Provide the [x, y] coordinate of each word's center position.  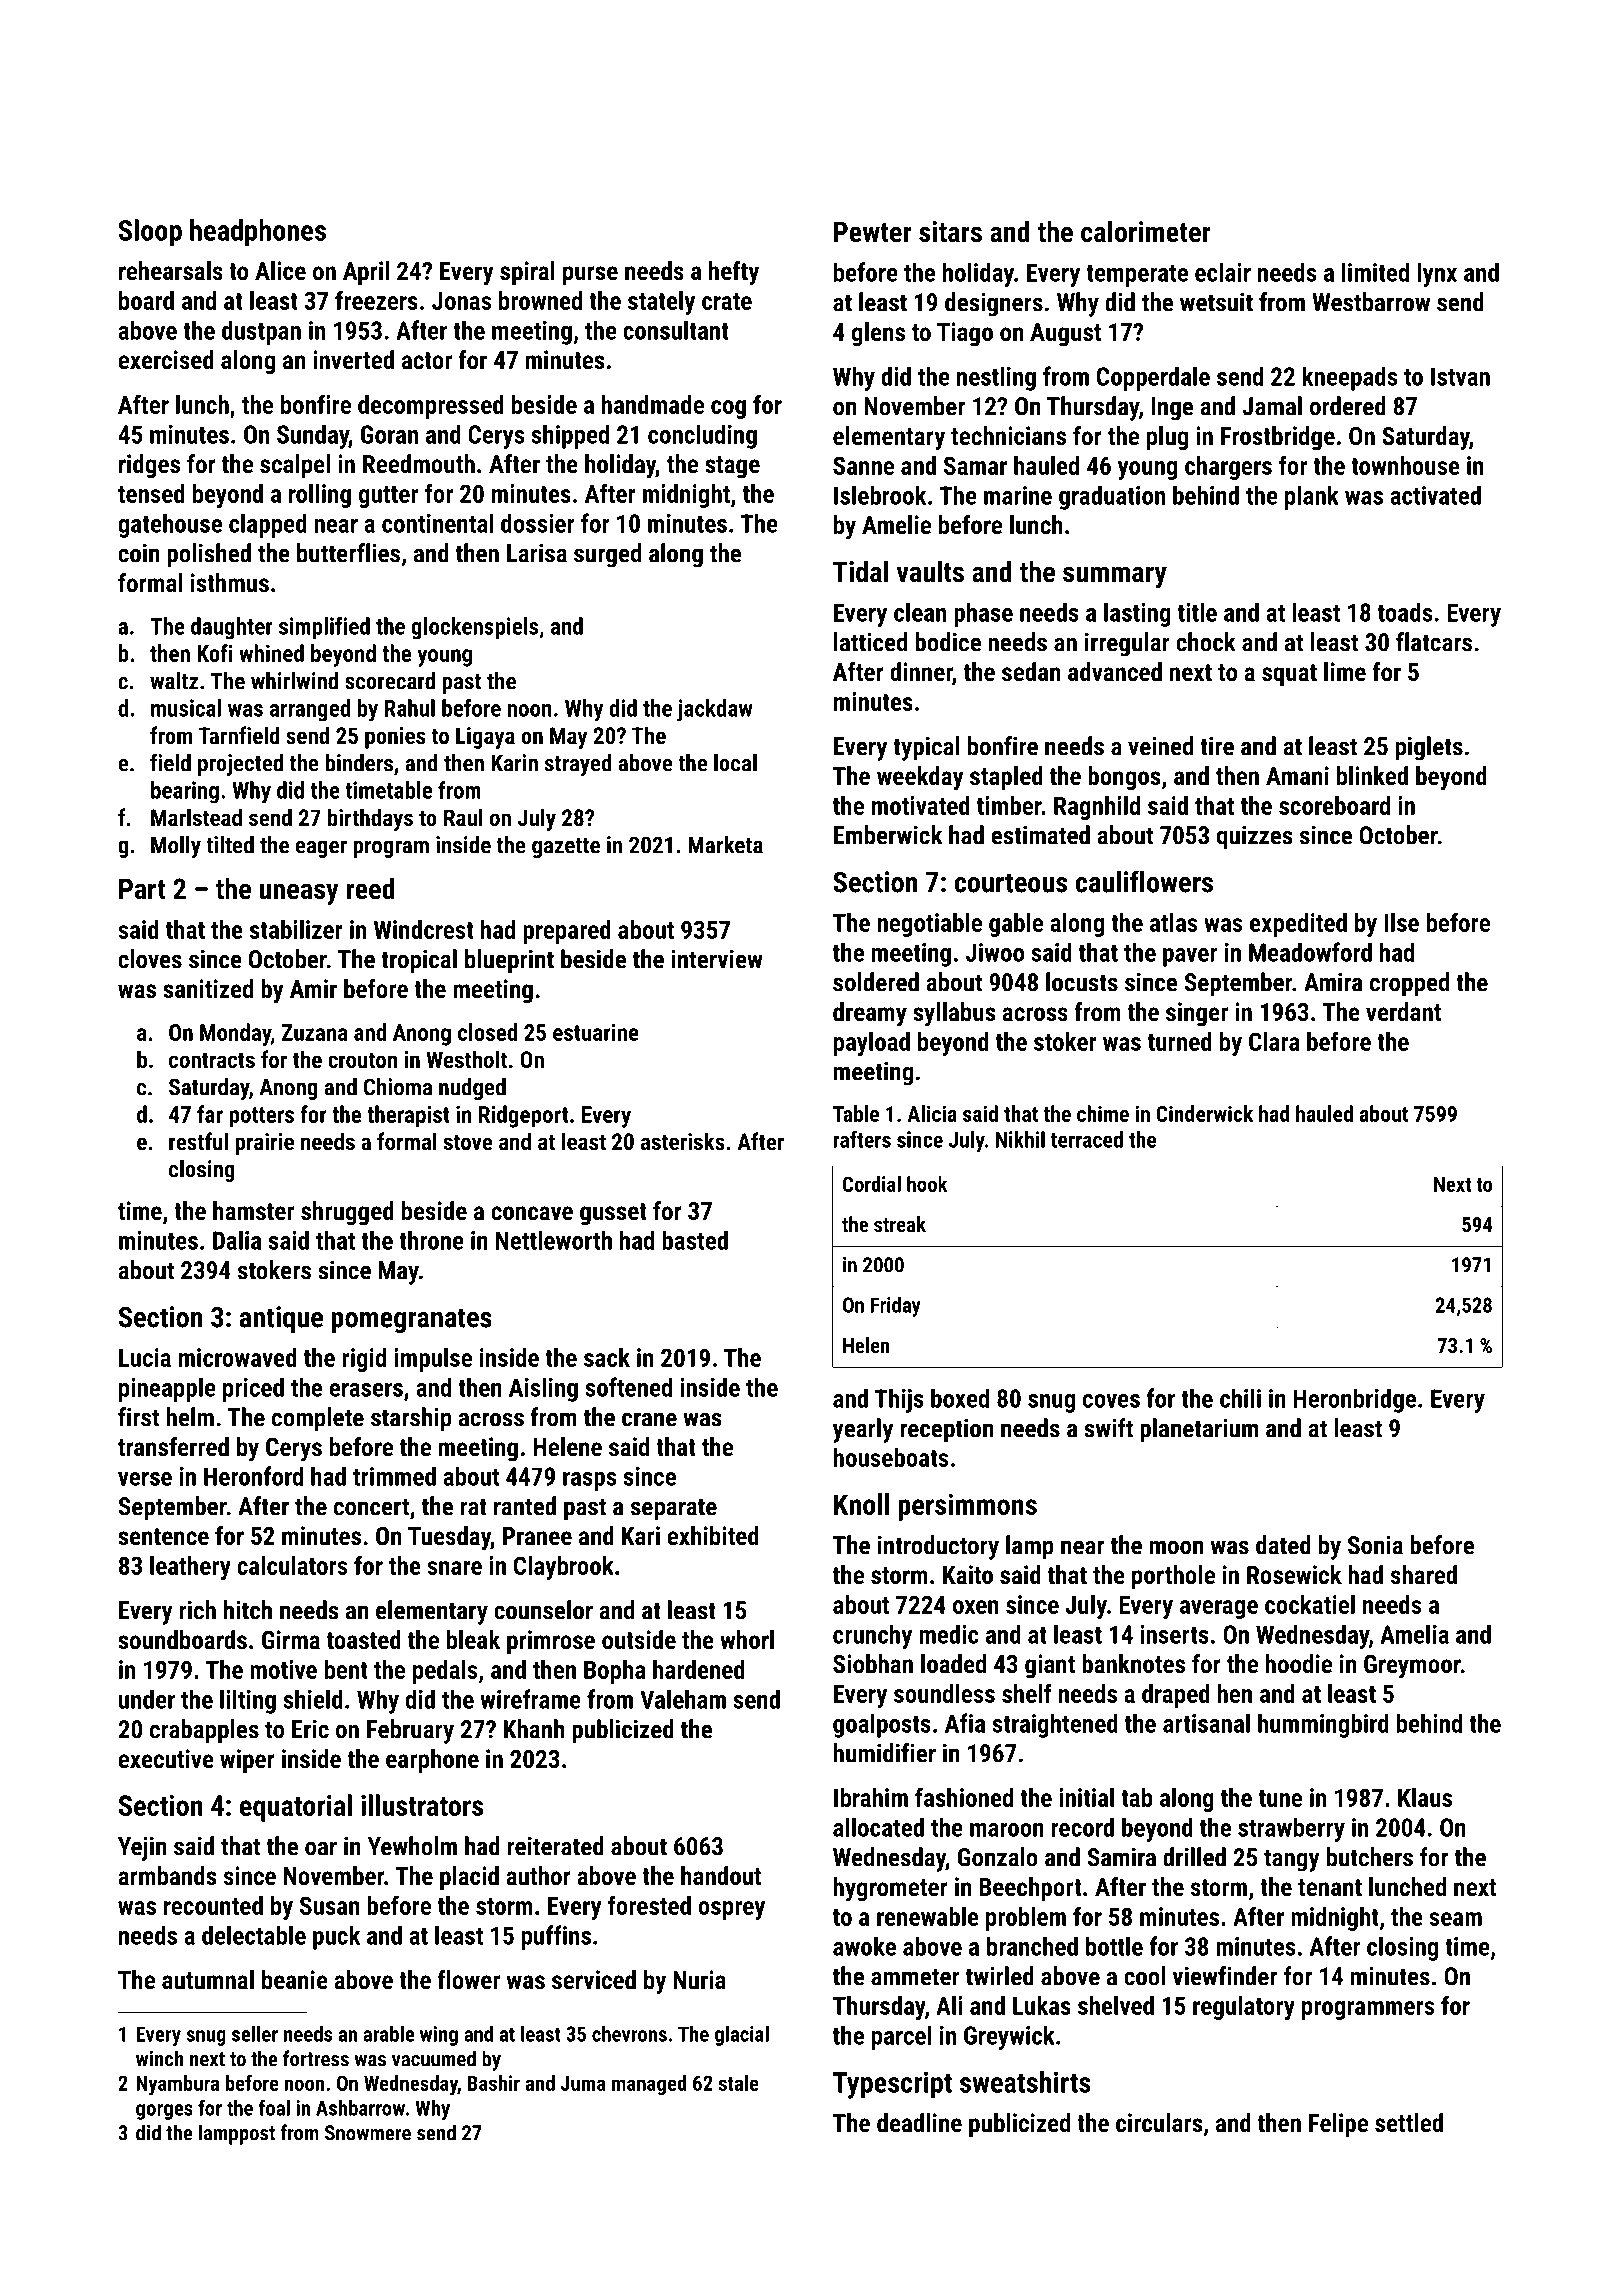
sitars [950, 232]
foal [274, 2108]
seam [1455, 1919]
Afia [965, 1723]
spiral [527, 273]
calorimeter [1146, 231]
